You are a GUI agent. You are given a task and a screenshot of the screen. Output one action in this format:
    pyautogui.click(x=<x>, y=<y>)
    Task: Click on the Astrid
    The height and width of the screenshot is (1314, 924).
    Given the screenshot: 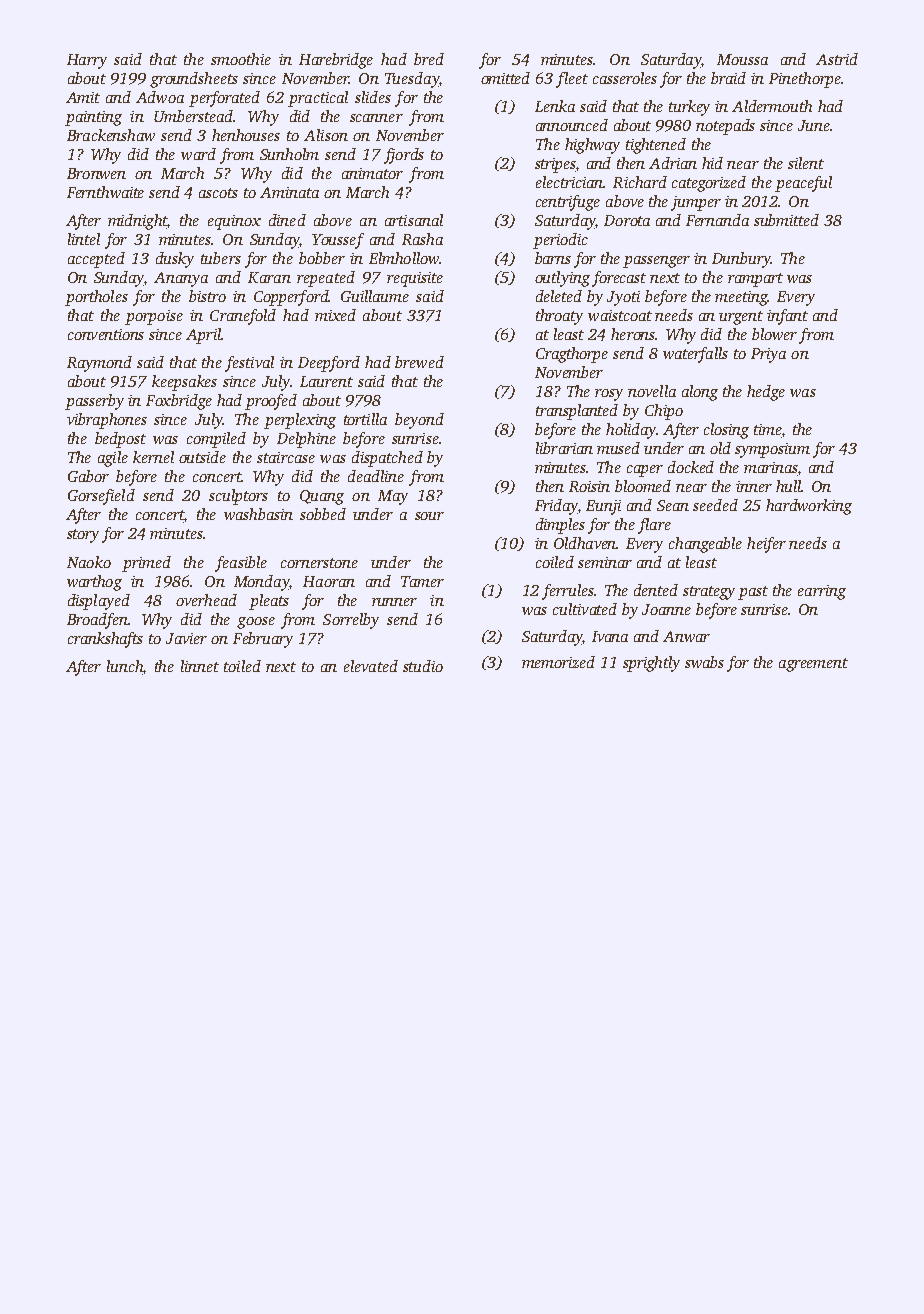 What is the action you would take?
    pyautogui.click(x=837, y=59)
